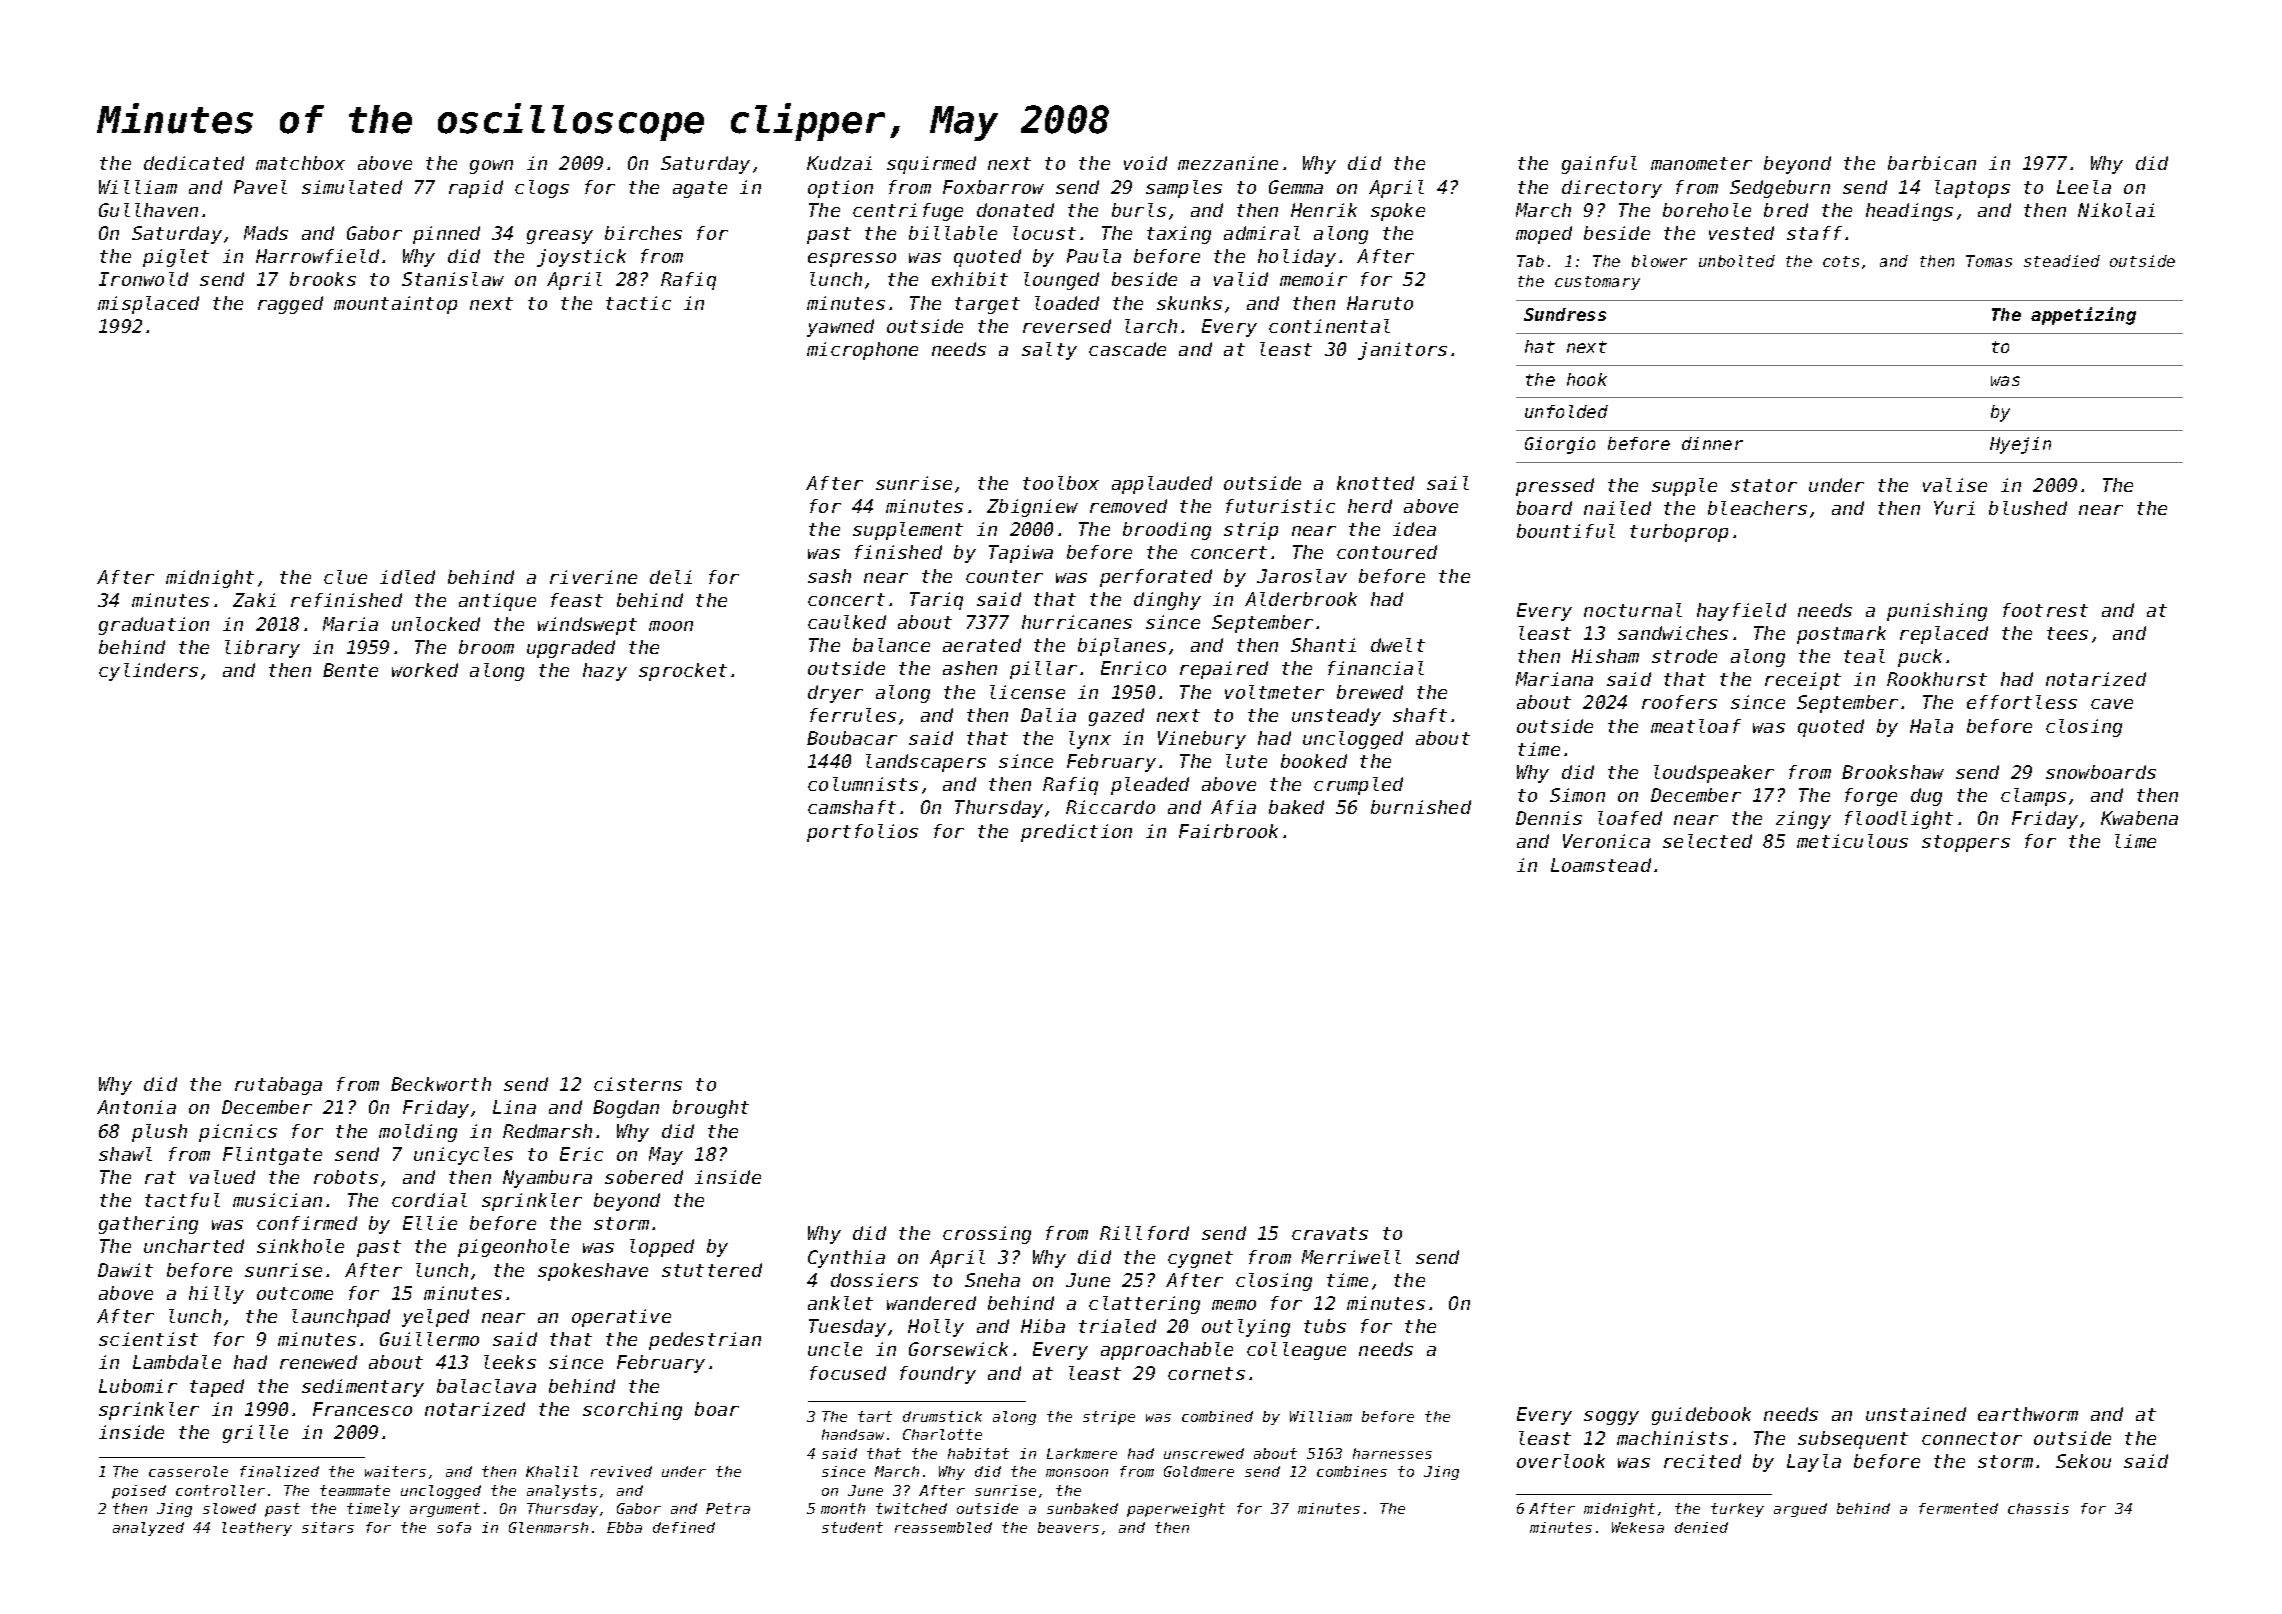 This screenshot has height=1614, width=2282. I want to click on mountaintop, so click(395, 305).
